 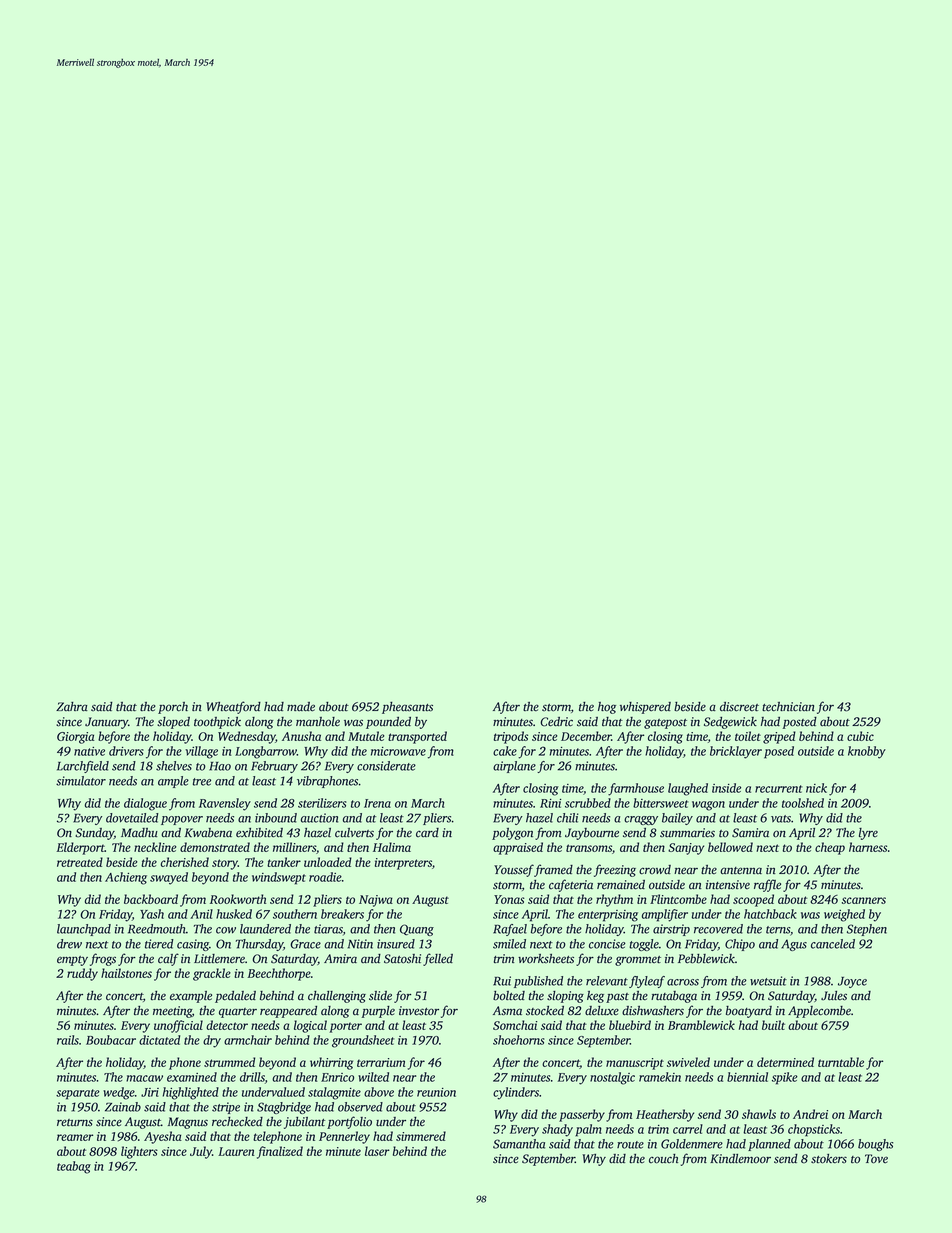 What do you see at coordinates (74, 1167) in the document?
I see `teabag` at bounding box center [74, 1167].
